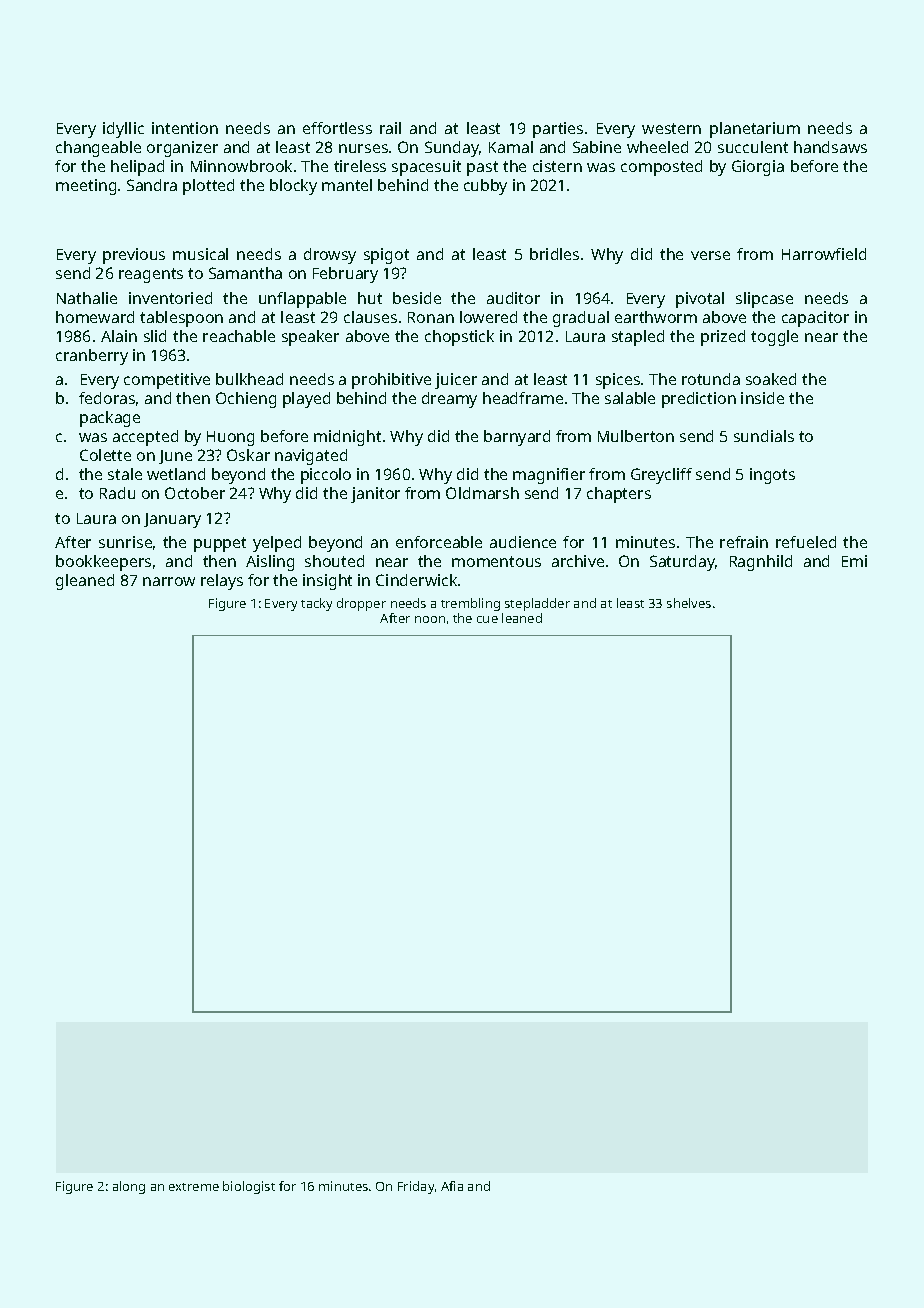 The height and width of the screenshot is (1308, 924). Describe the element at coordinates (316, 604) in the screenshot. I see `tacky` at that location.
